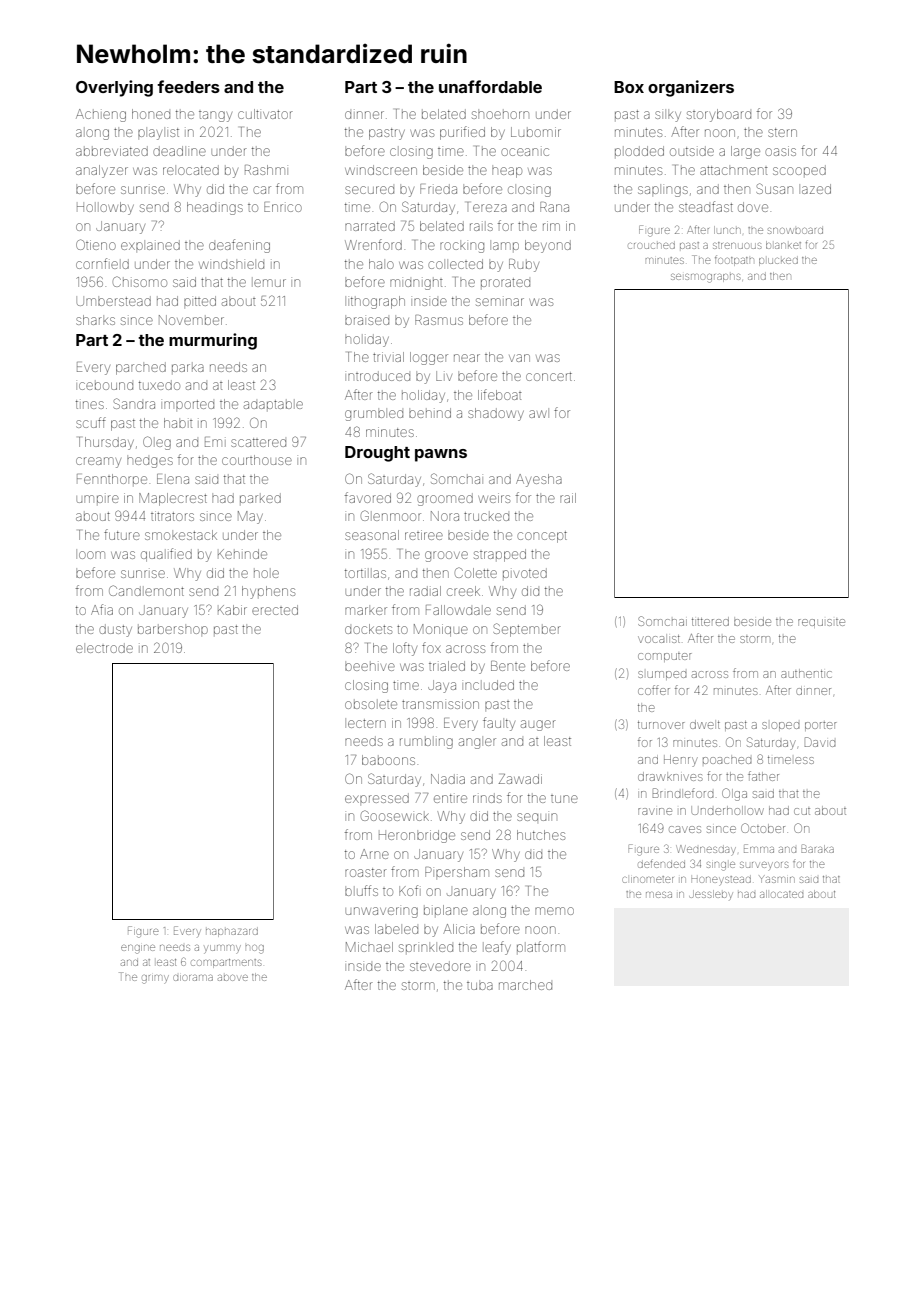 This document has height=1308, width=924. Describe the element at coordinates (539, 480) in the document. I see `Ayesha` at that location.
